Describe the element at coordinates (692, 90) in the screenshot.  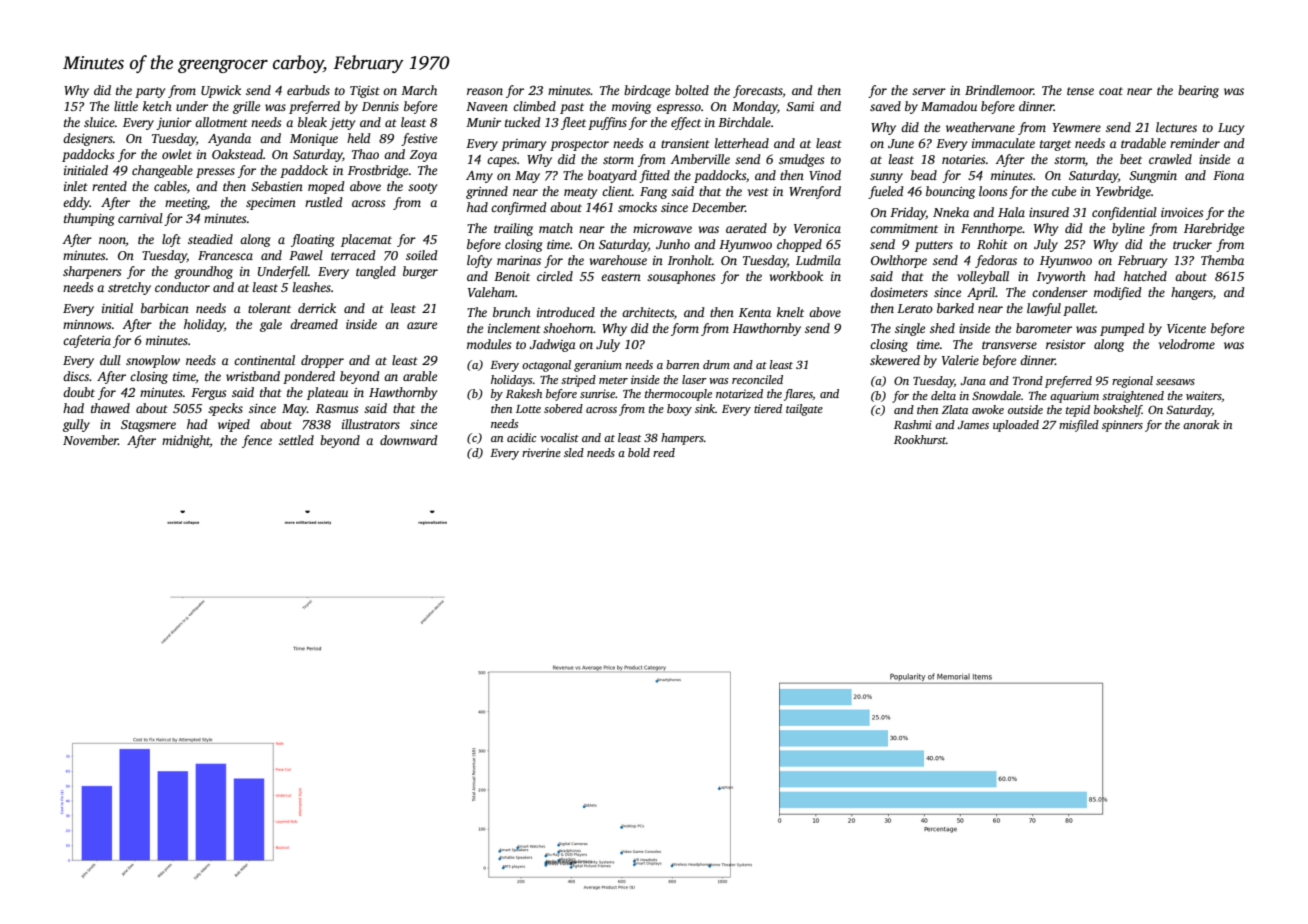
I see `bolted` at that location.
